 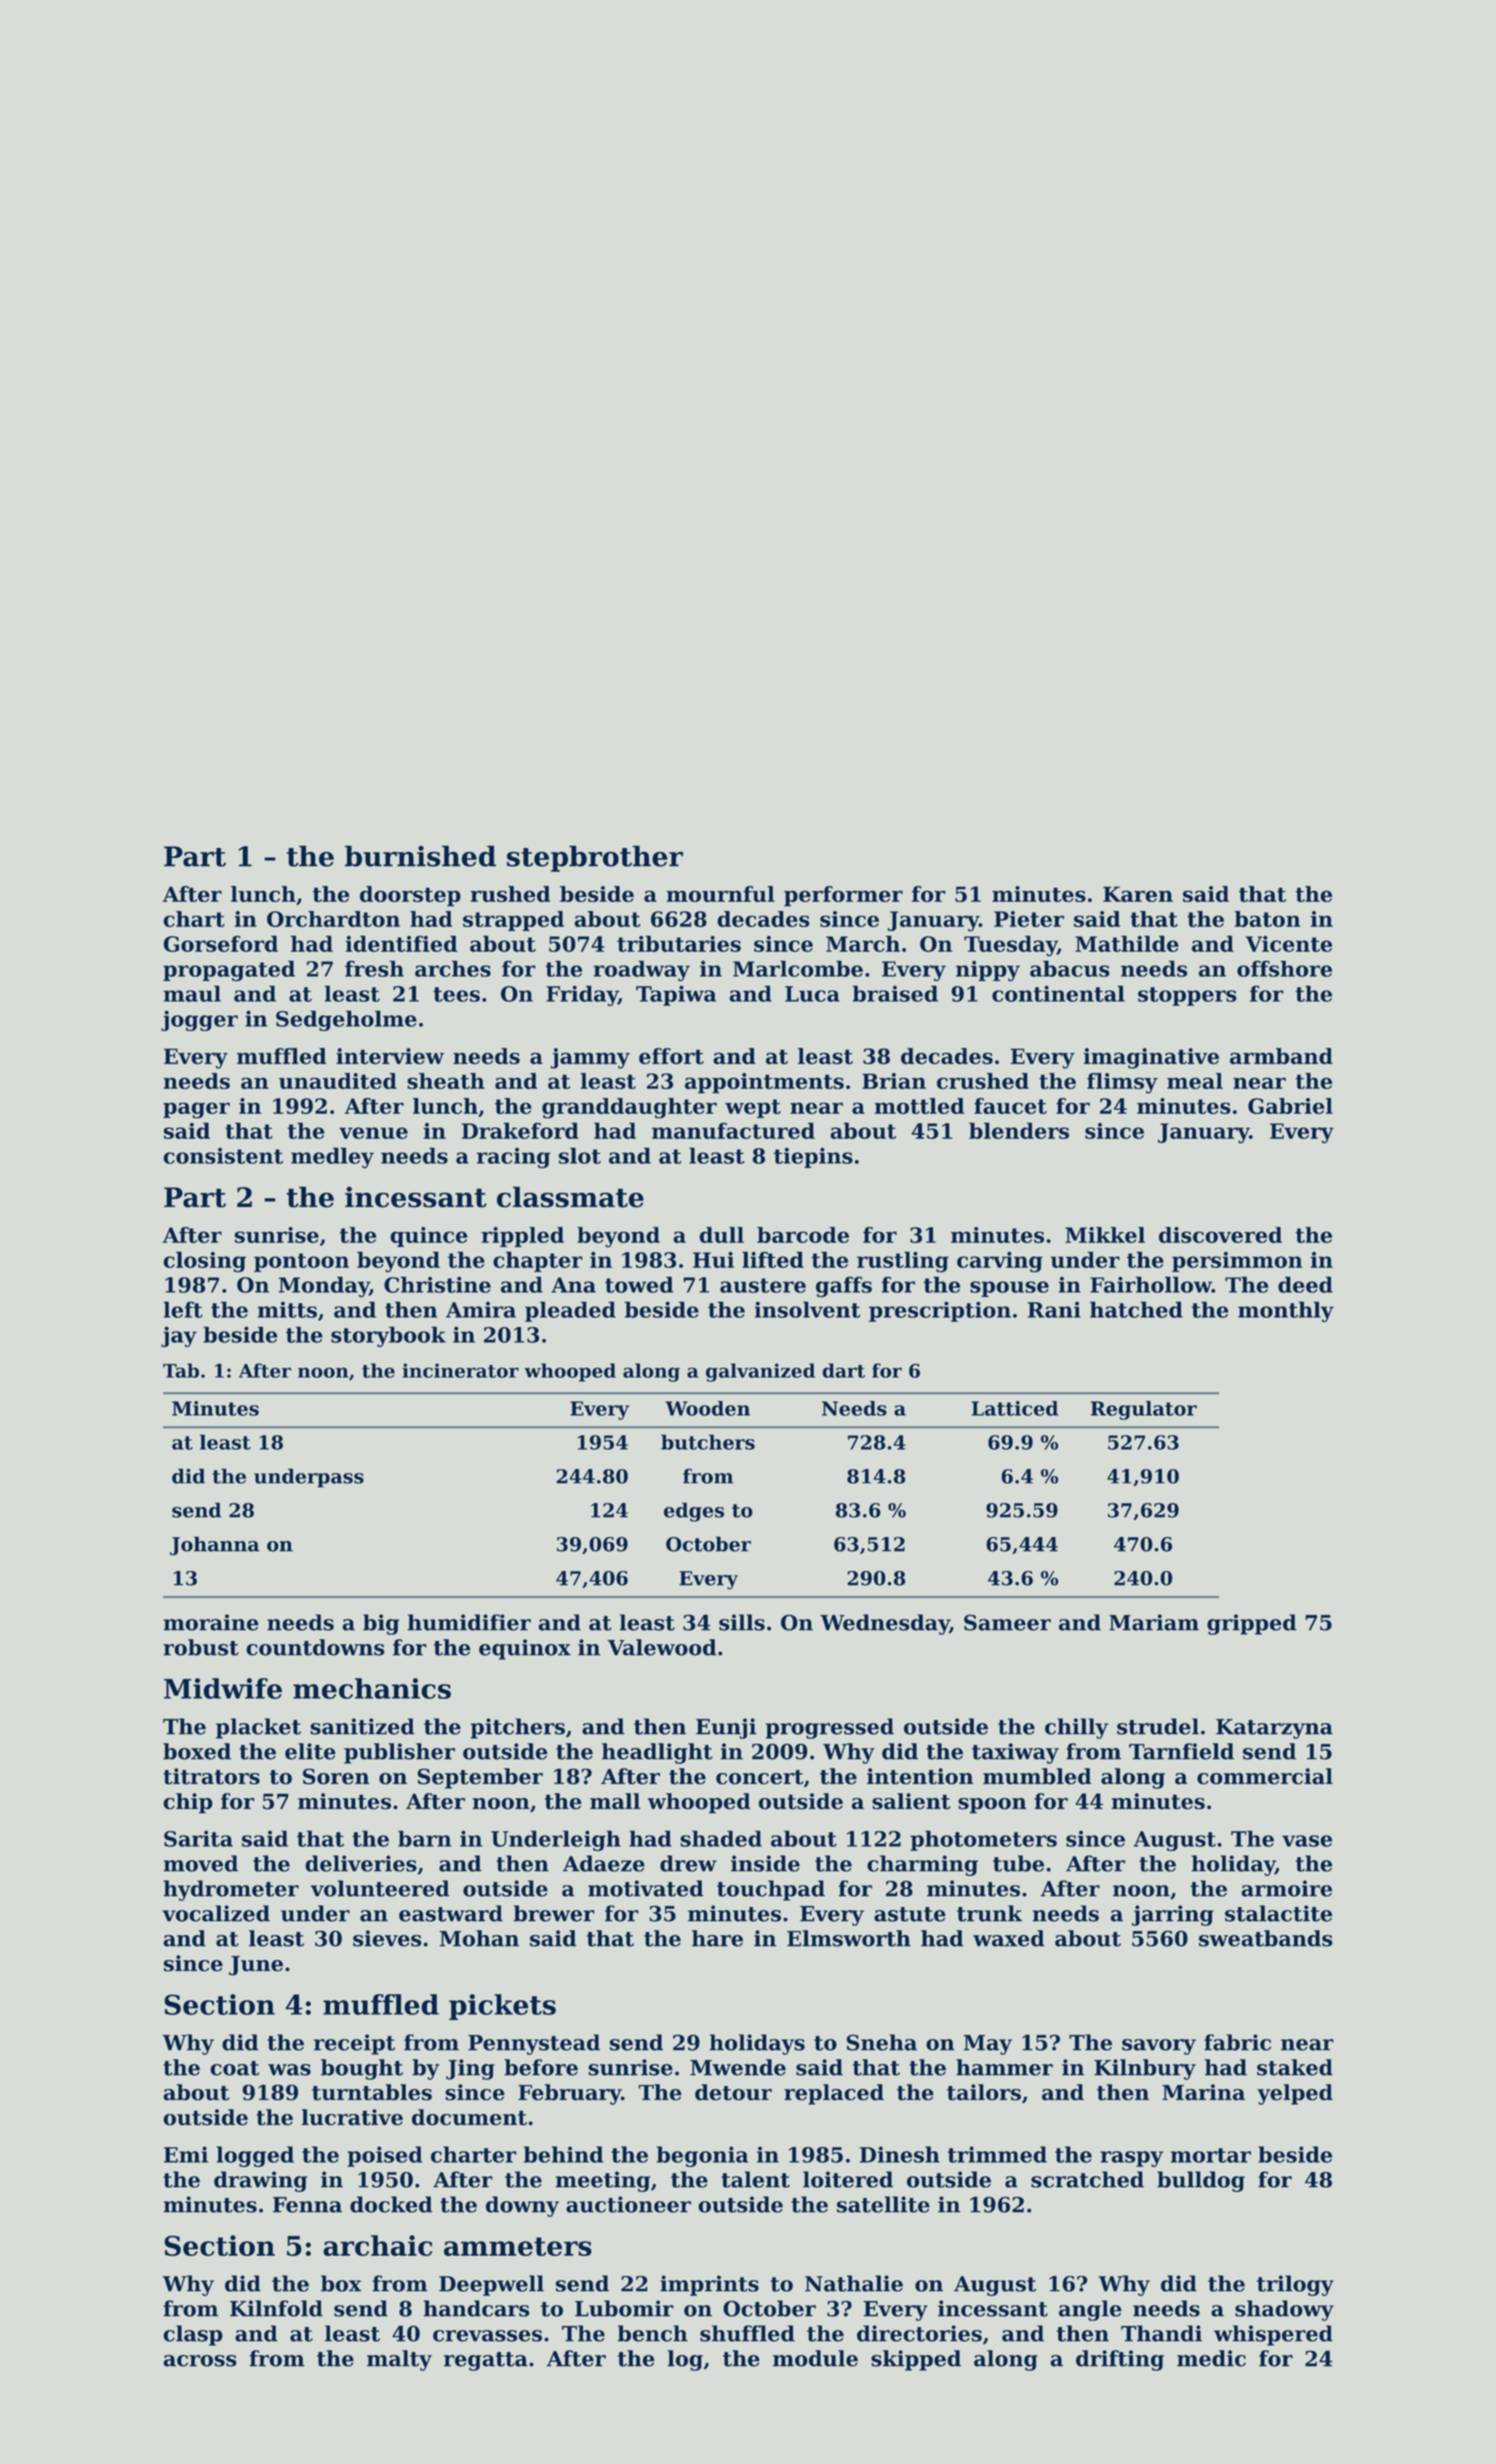 I want to click on drifting, so click(x=1120, y=2360).
